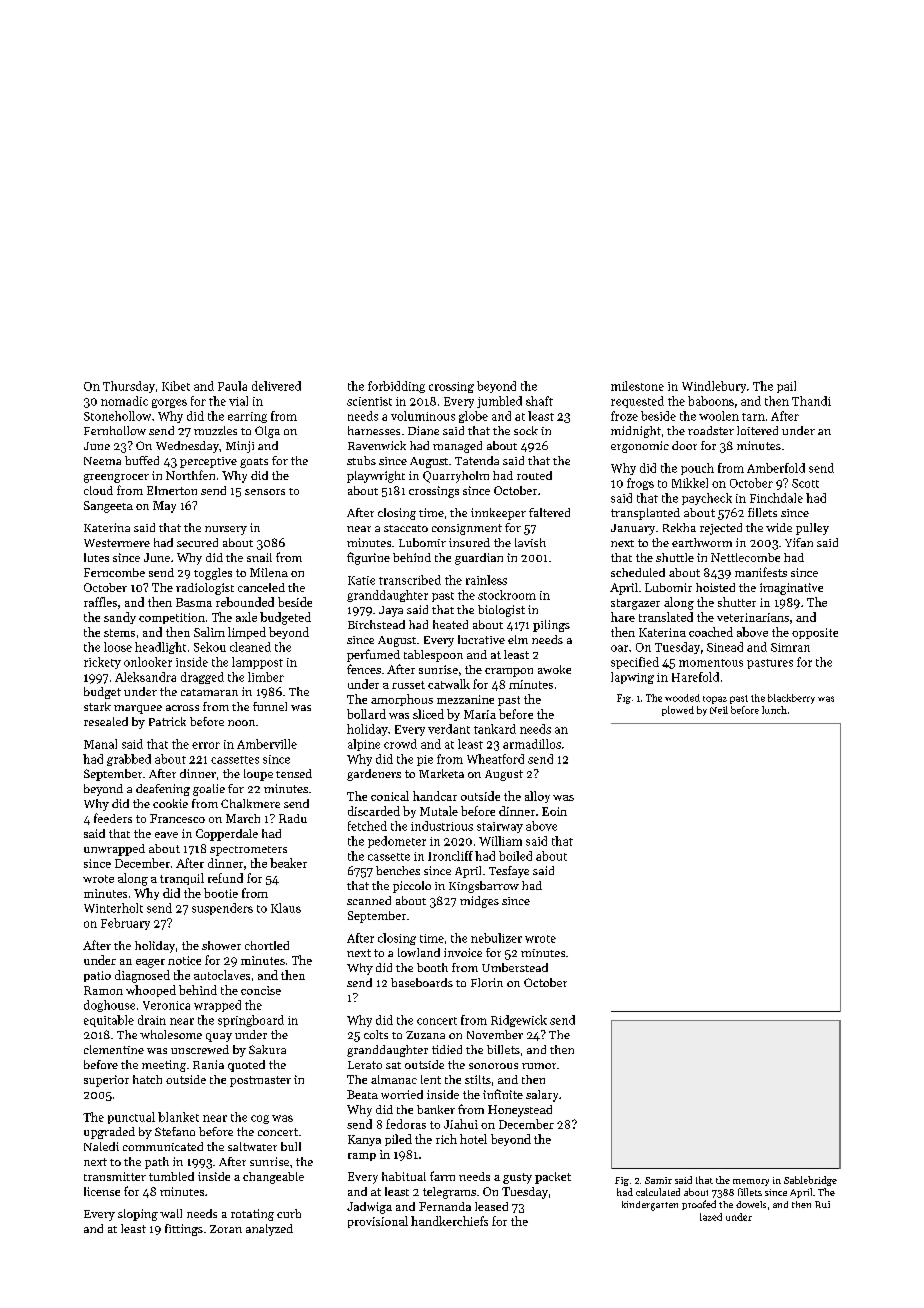 This image has width=924, height=1308. Describe the element at coordinates (810, 1181) in the image. I see `Sablebridge` at that location.
